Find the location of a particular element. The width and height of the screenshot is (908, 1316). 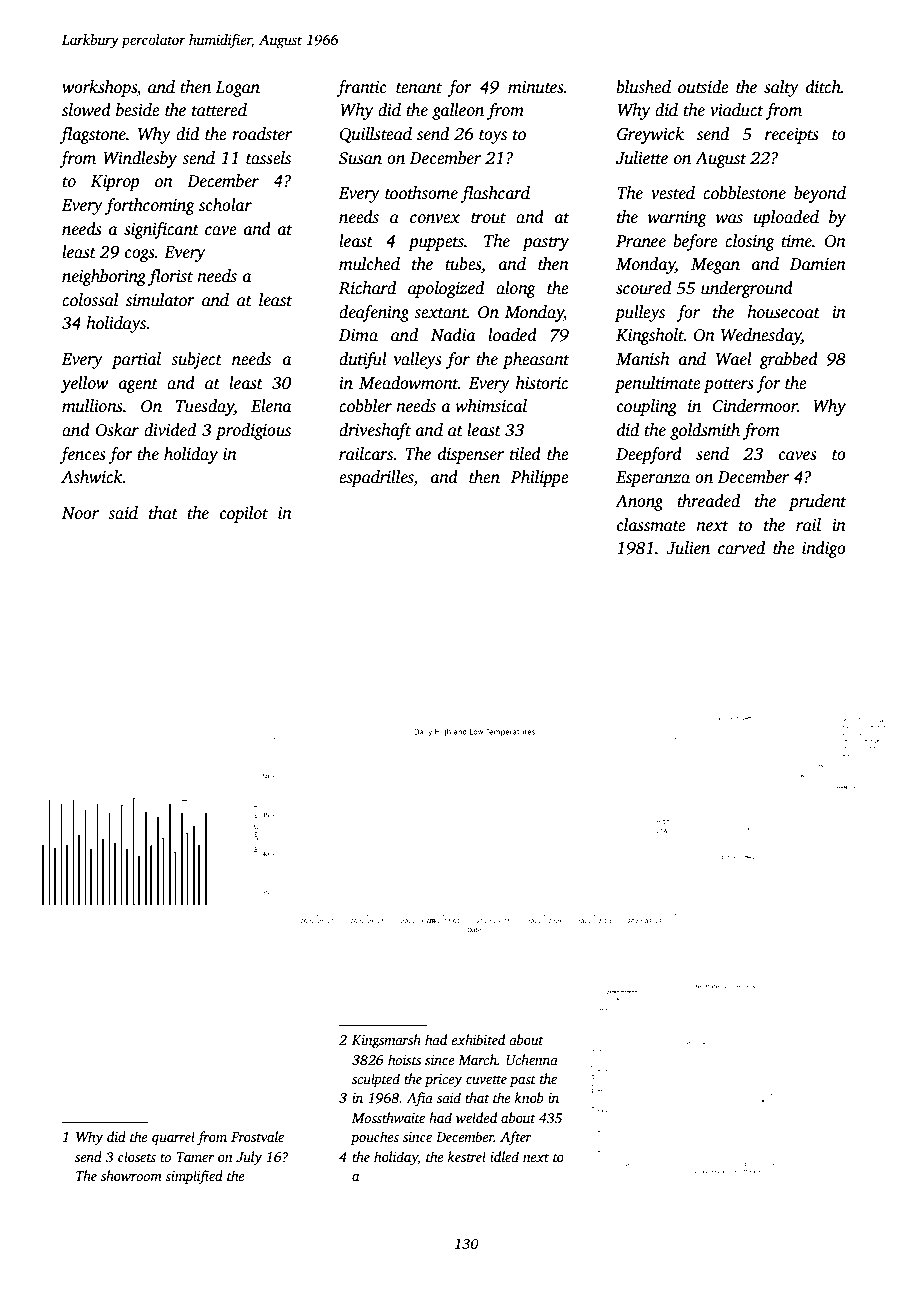

copilot is located at coordinates (244, 514).
